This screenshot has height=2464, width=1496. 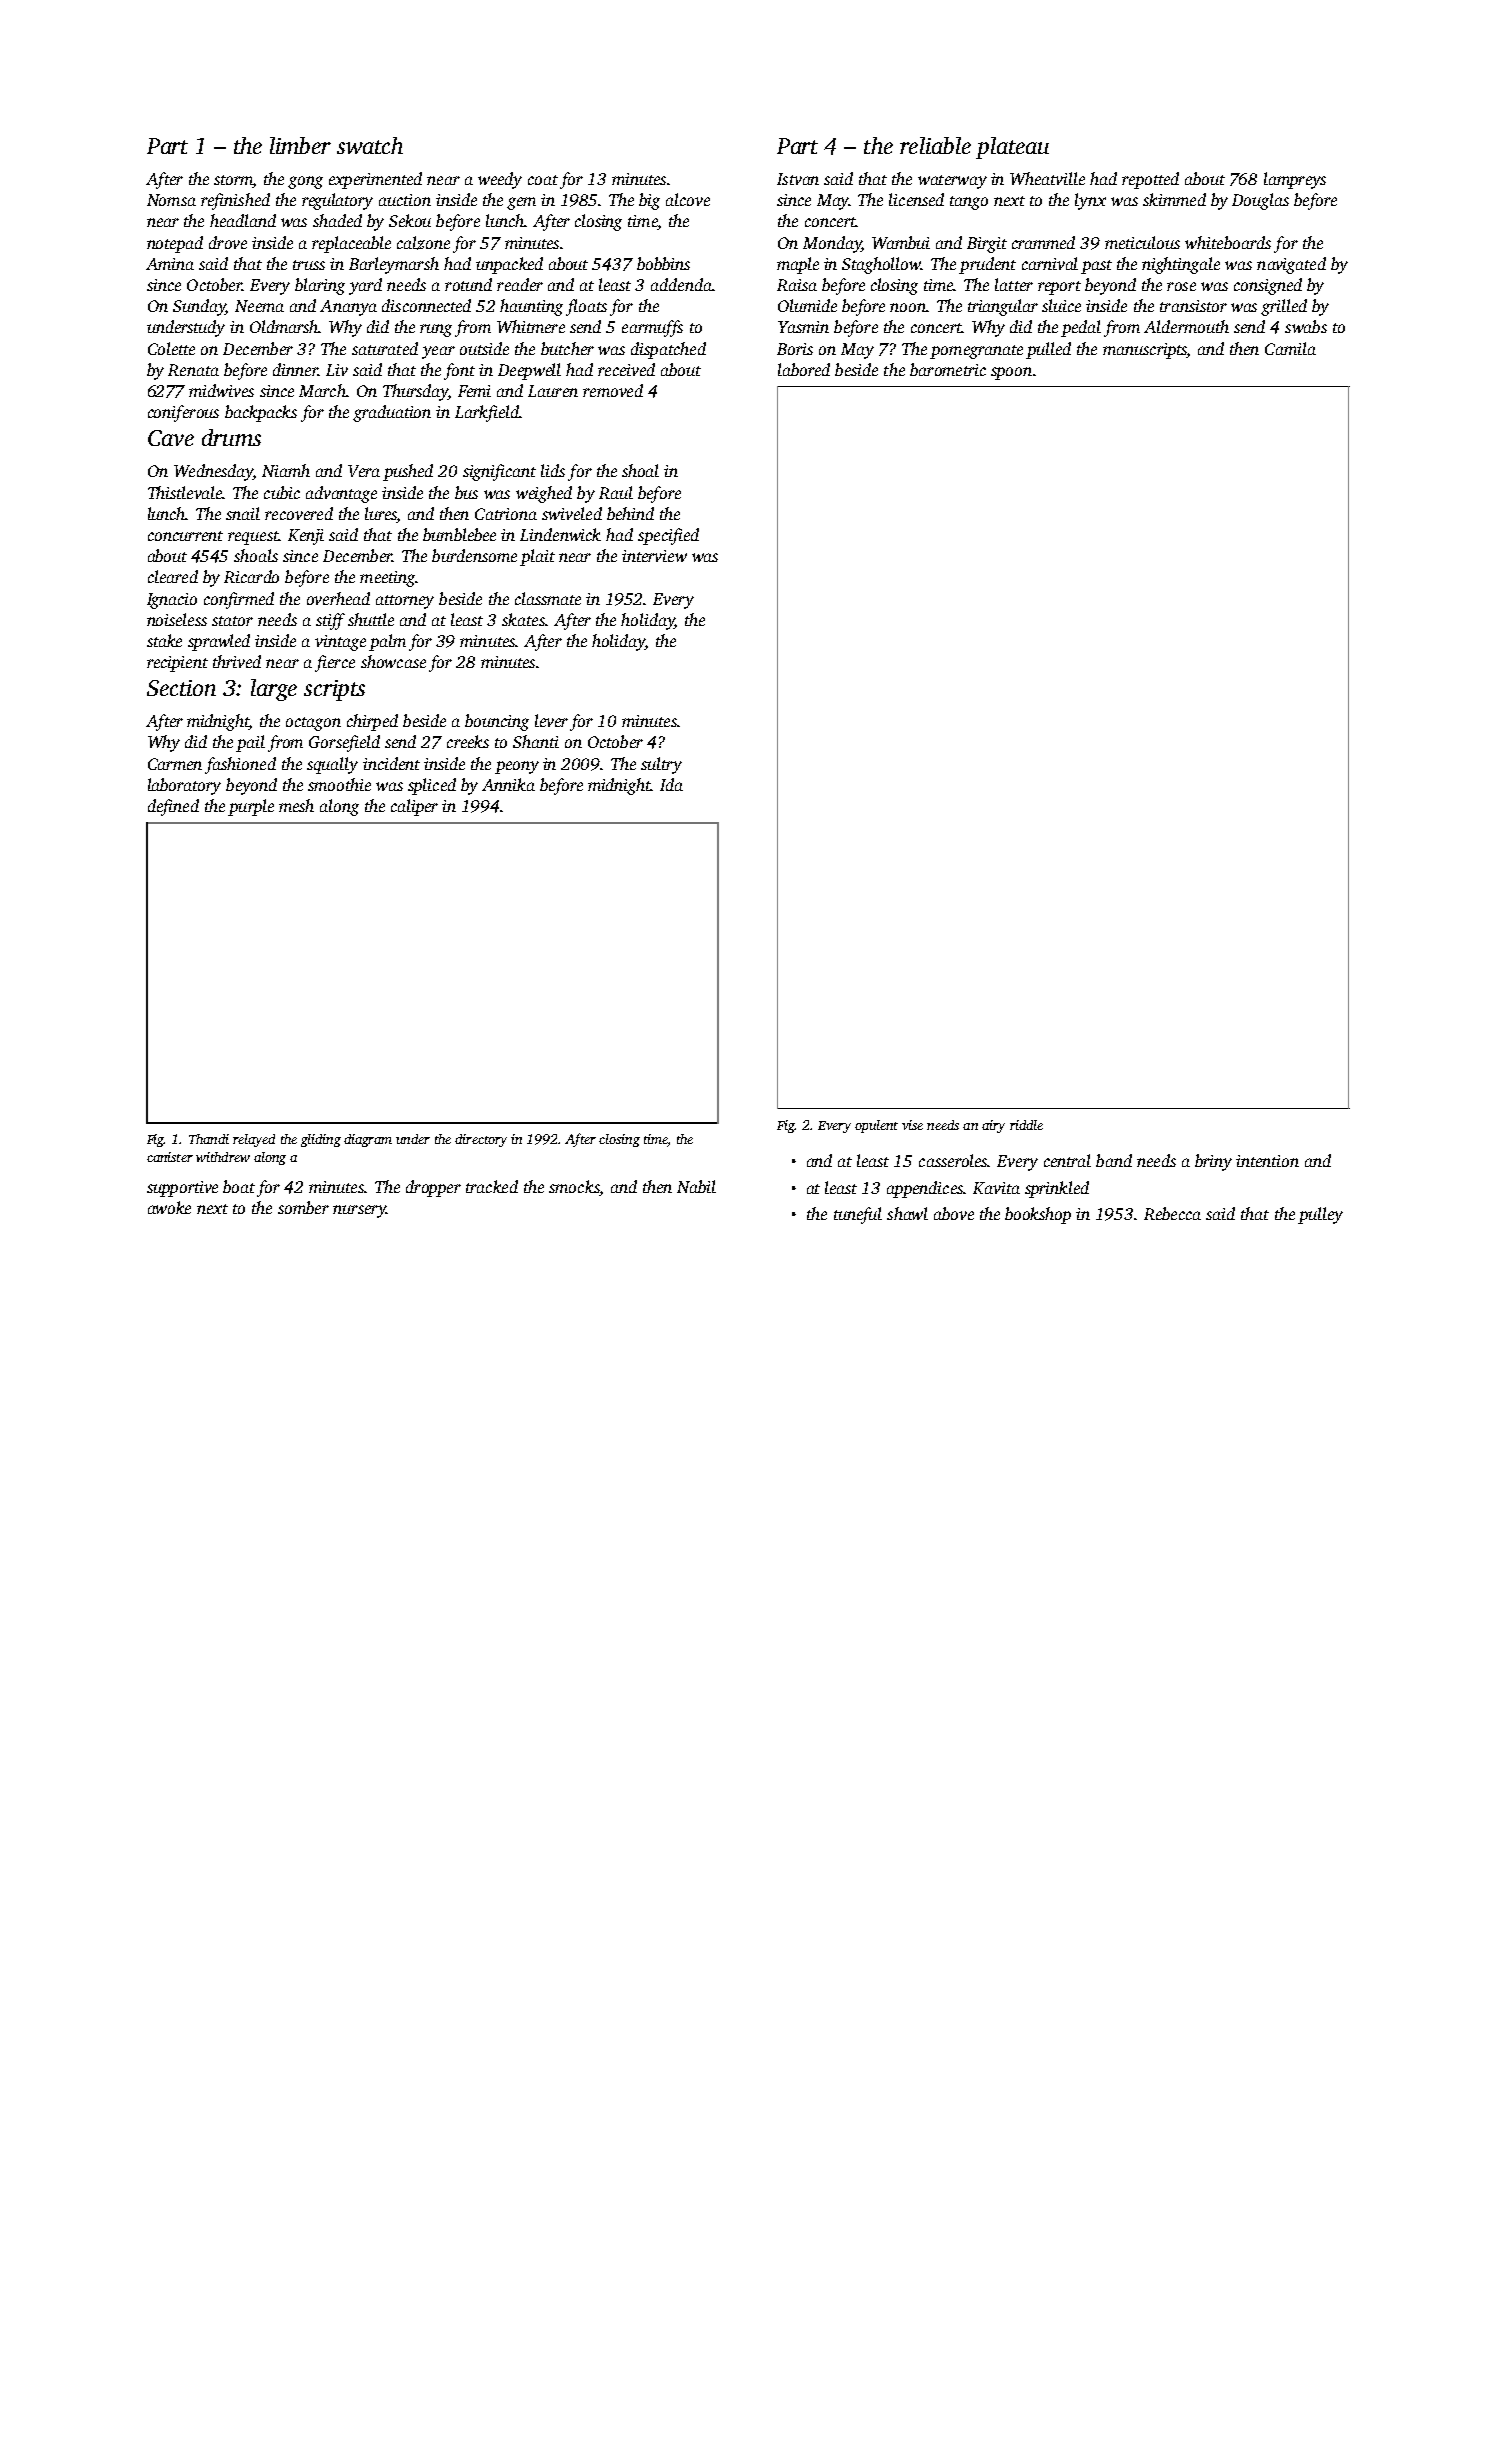 What do you see at coordinates (1291, 265) in the screenshot?
I see `navigated` at bounding box center [1291, 265].
